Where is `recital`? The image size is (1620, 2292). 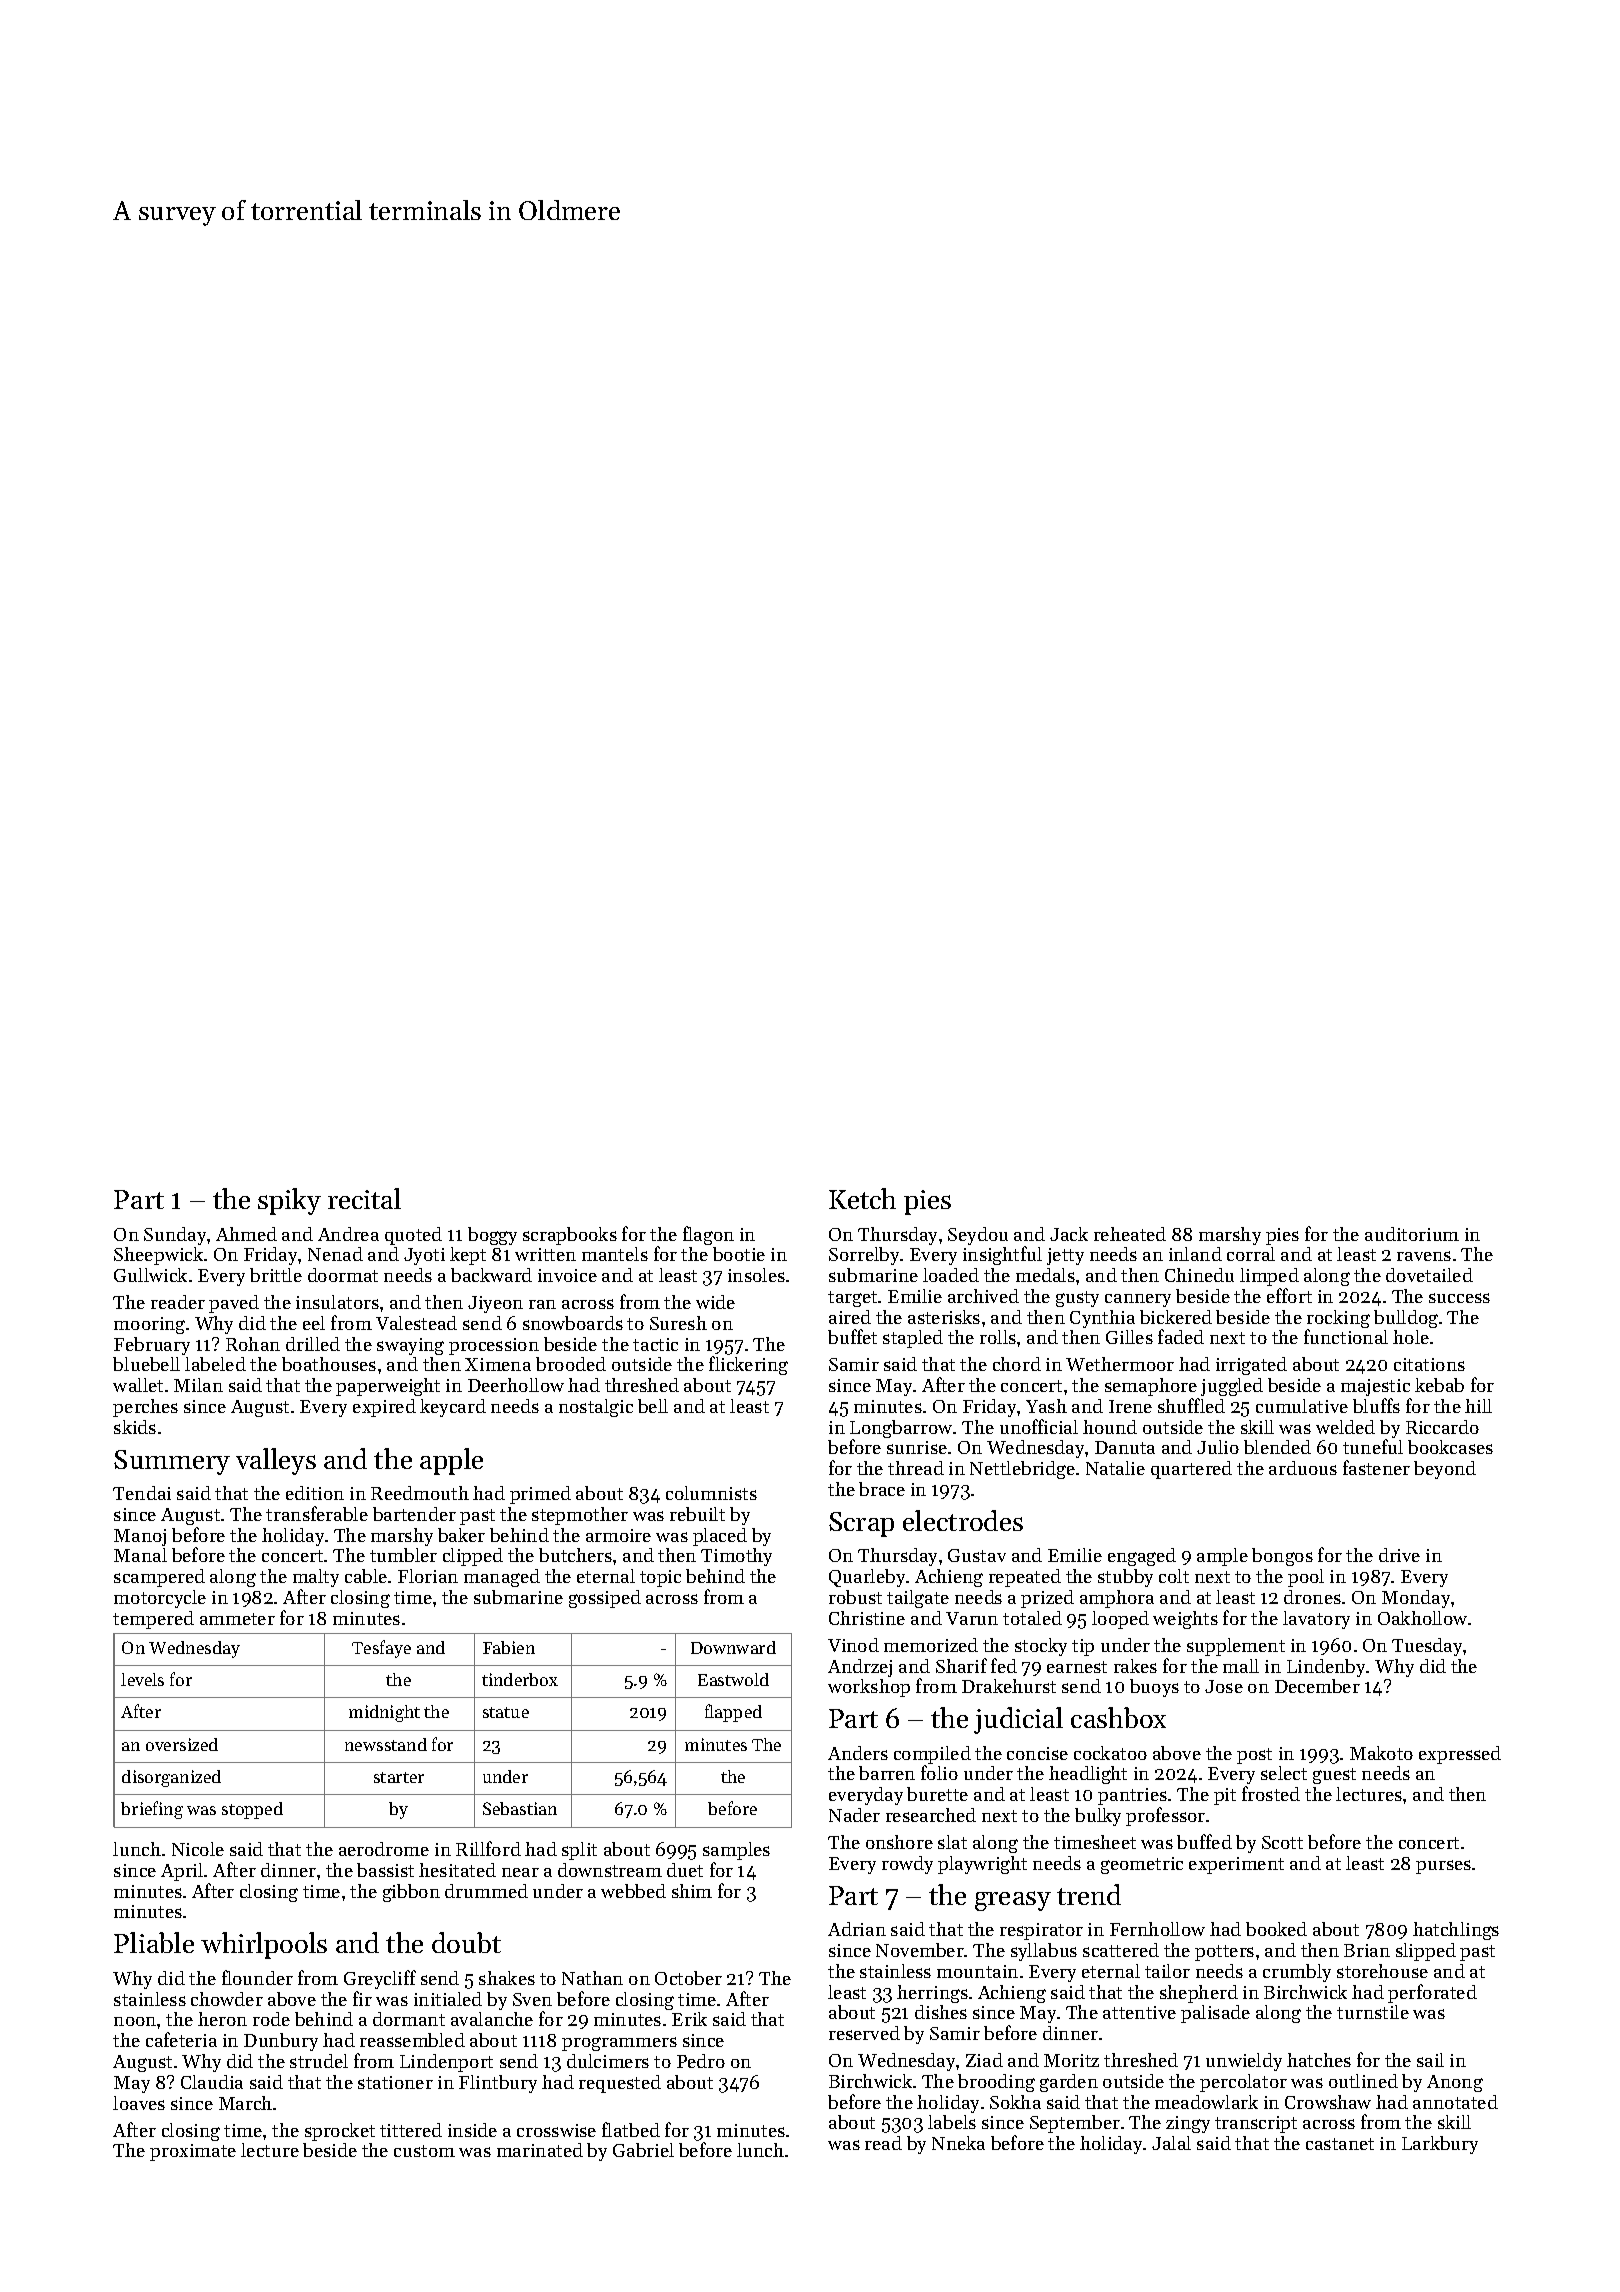
recital is located at coordinates (364, 1198).
